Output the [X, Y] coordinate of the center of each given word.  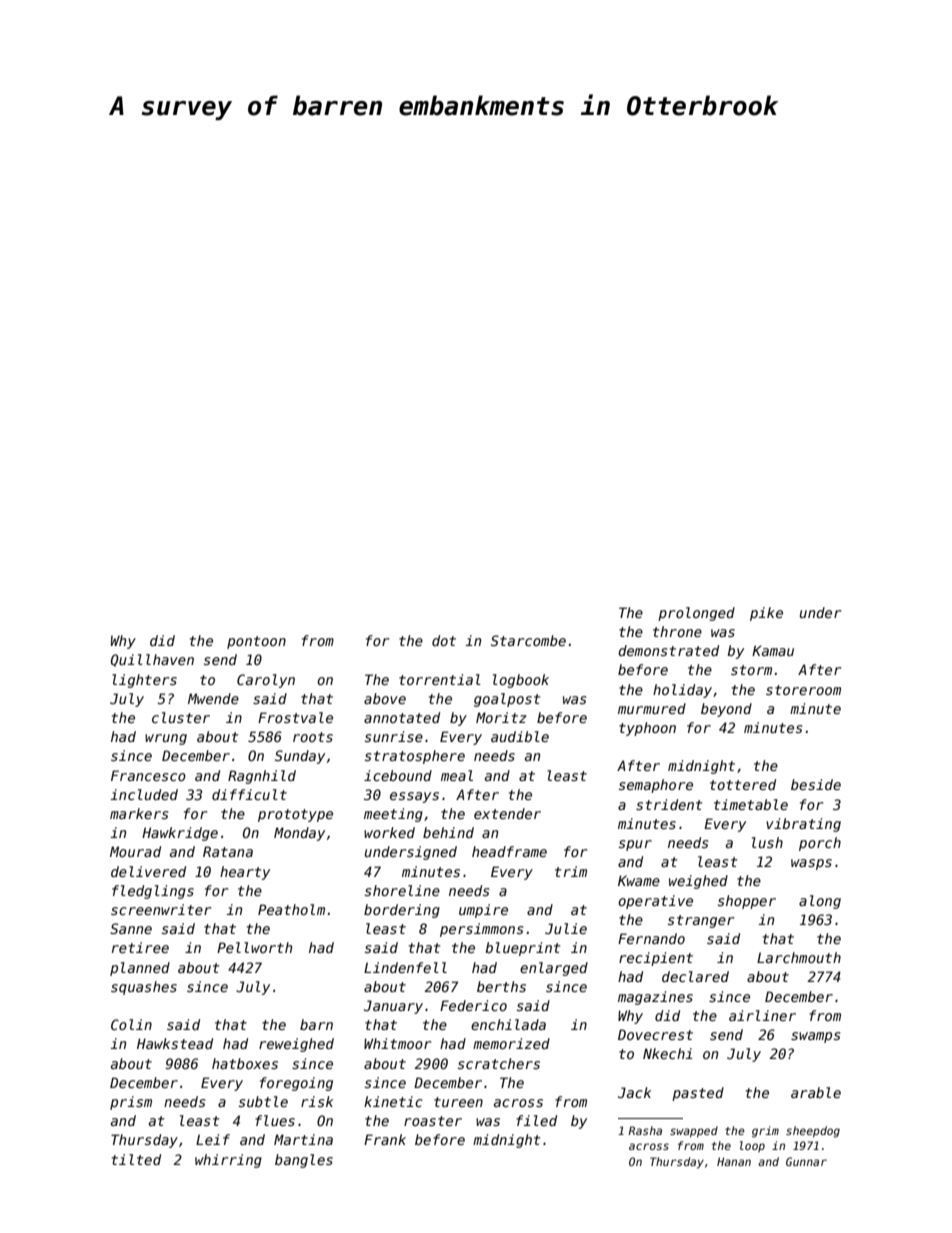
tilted [136, 1159]
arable [816, 1092]
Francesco [148, 775]
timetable [751, 804]
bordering [402, 911]
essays [414, 797]
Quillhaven [152, 660]
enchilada [508, 1024]
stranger [701, 921]
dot [444, 640]
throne [677, 631]
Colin [131, 1024]
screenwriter [161, 909]
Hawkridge [180, 834]
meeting [393, 815]
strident [669, 804]
